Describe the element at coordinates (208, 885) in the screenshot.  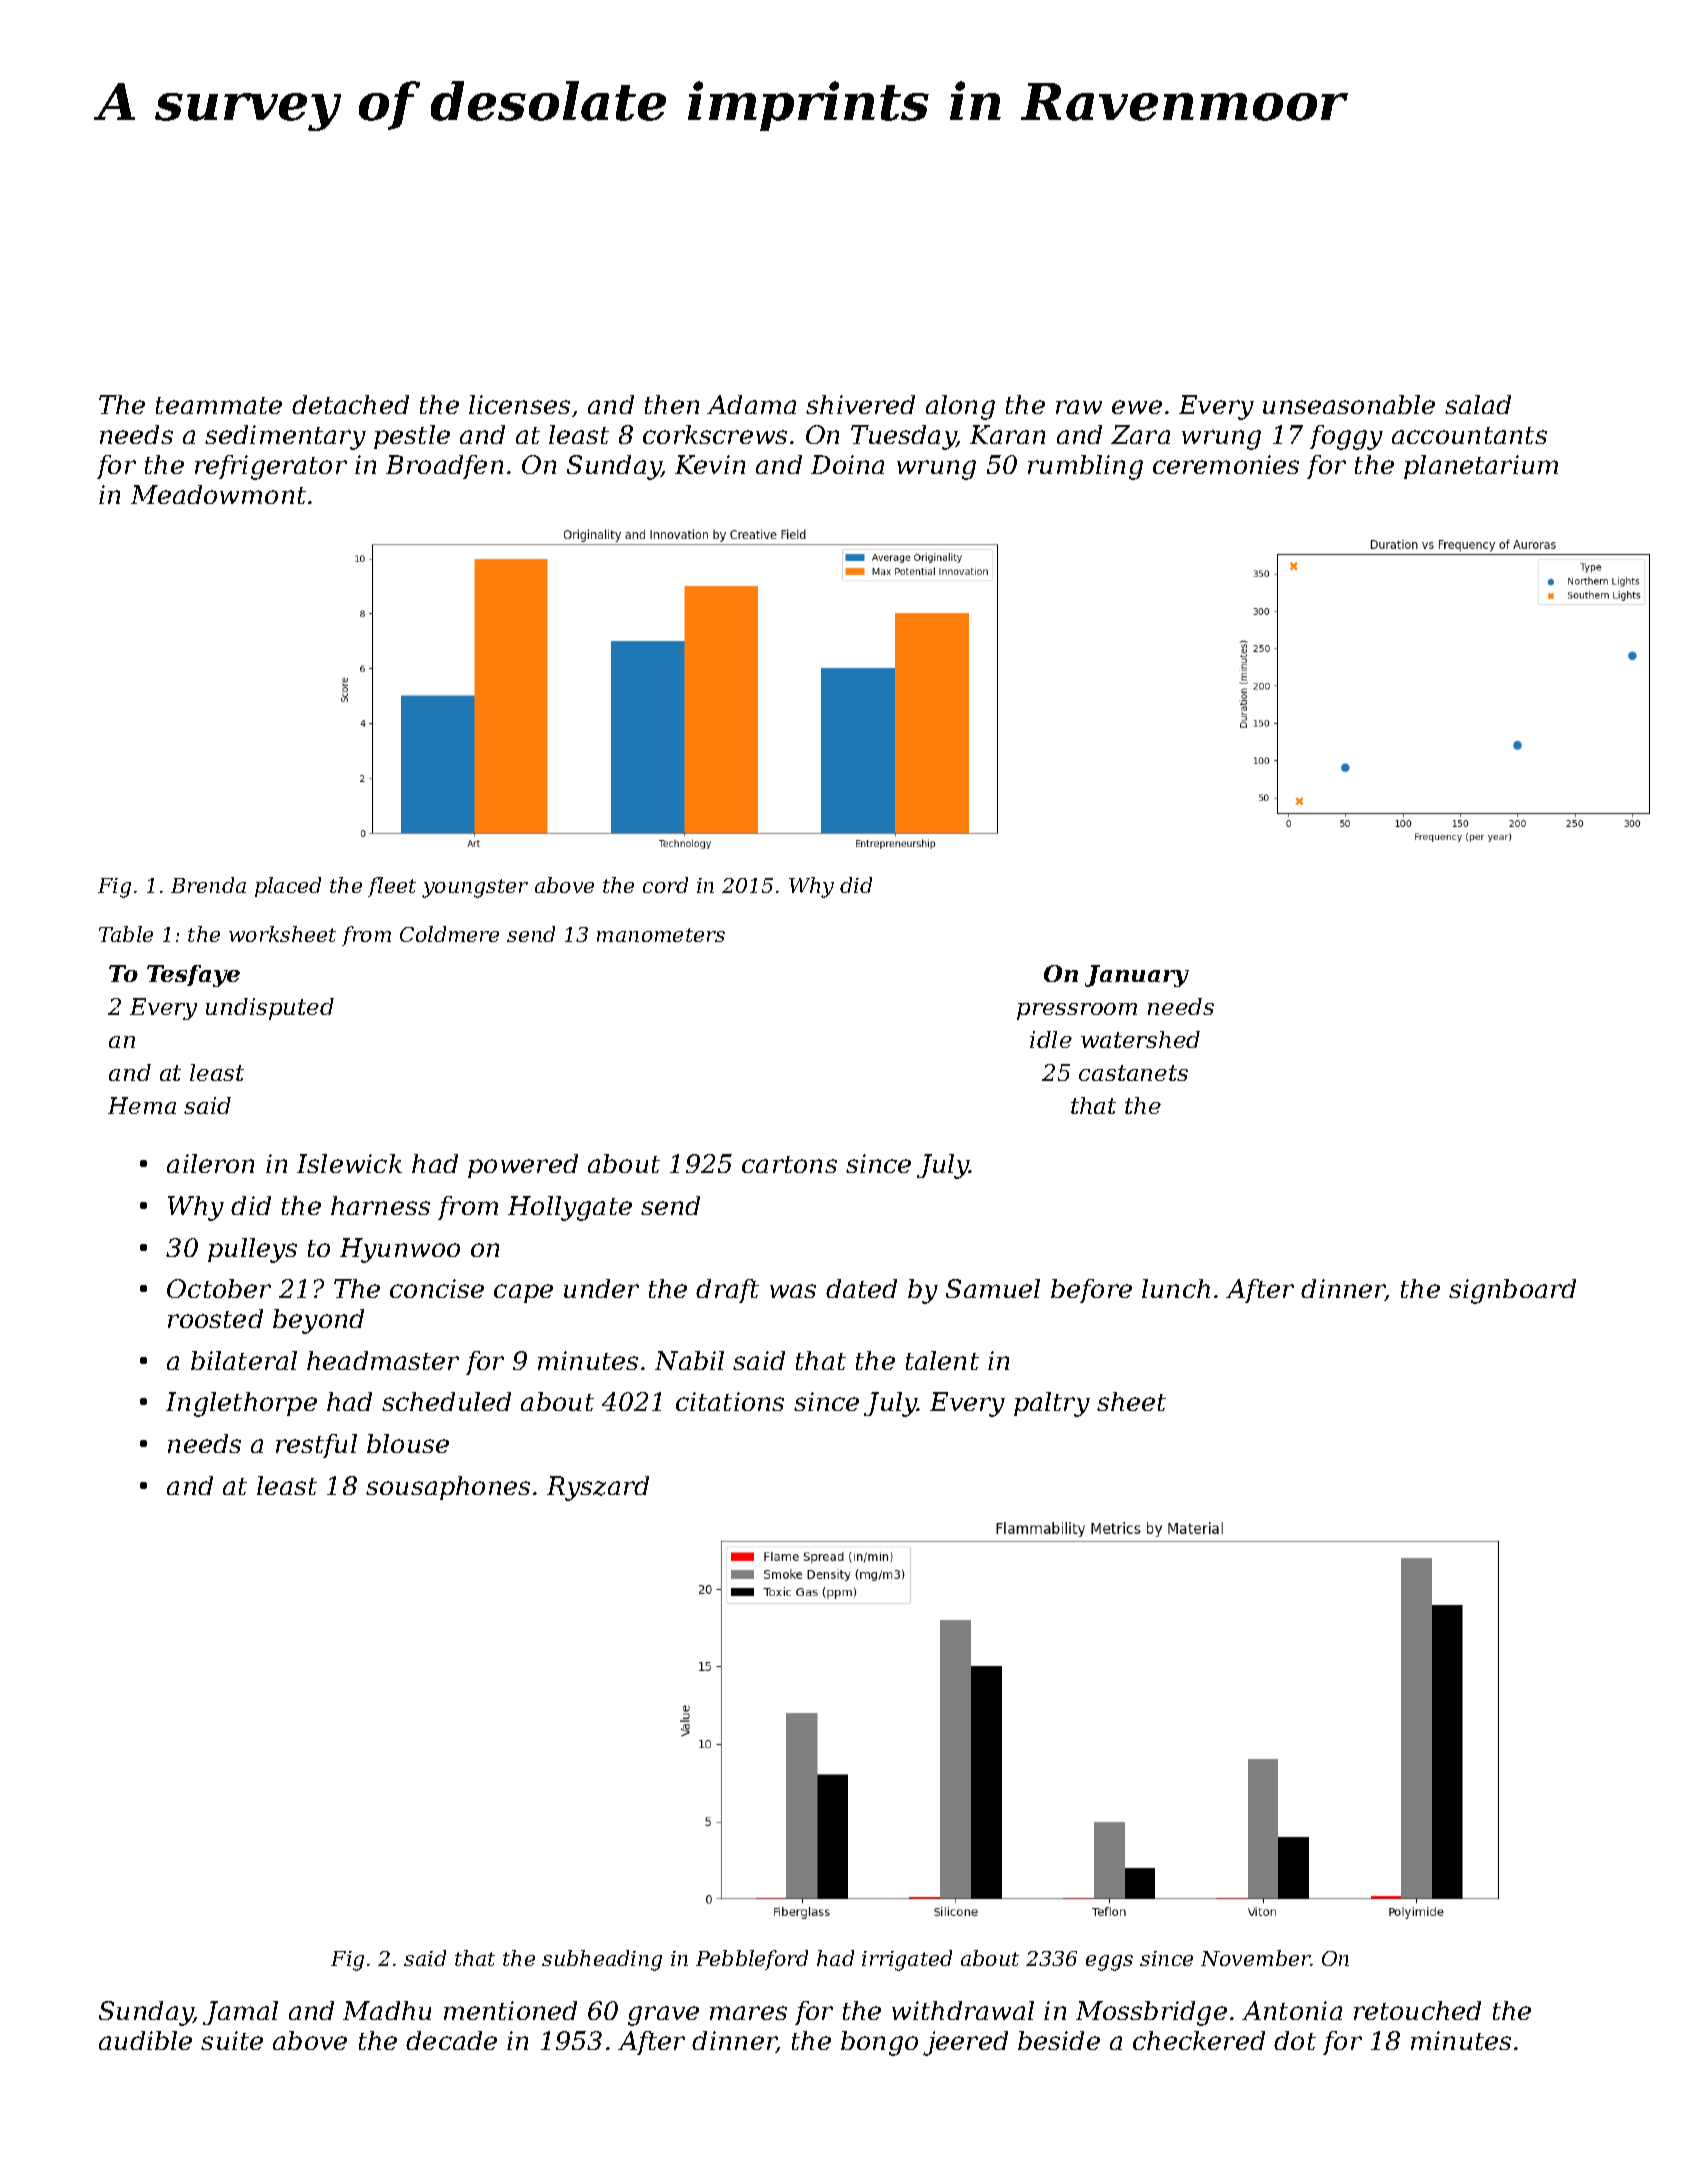
I see `Brenda` at that location.
